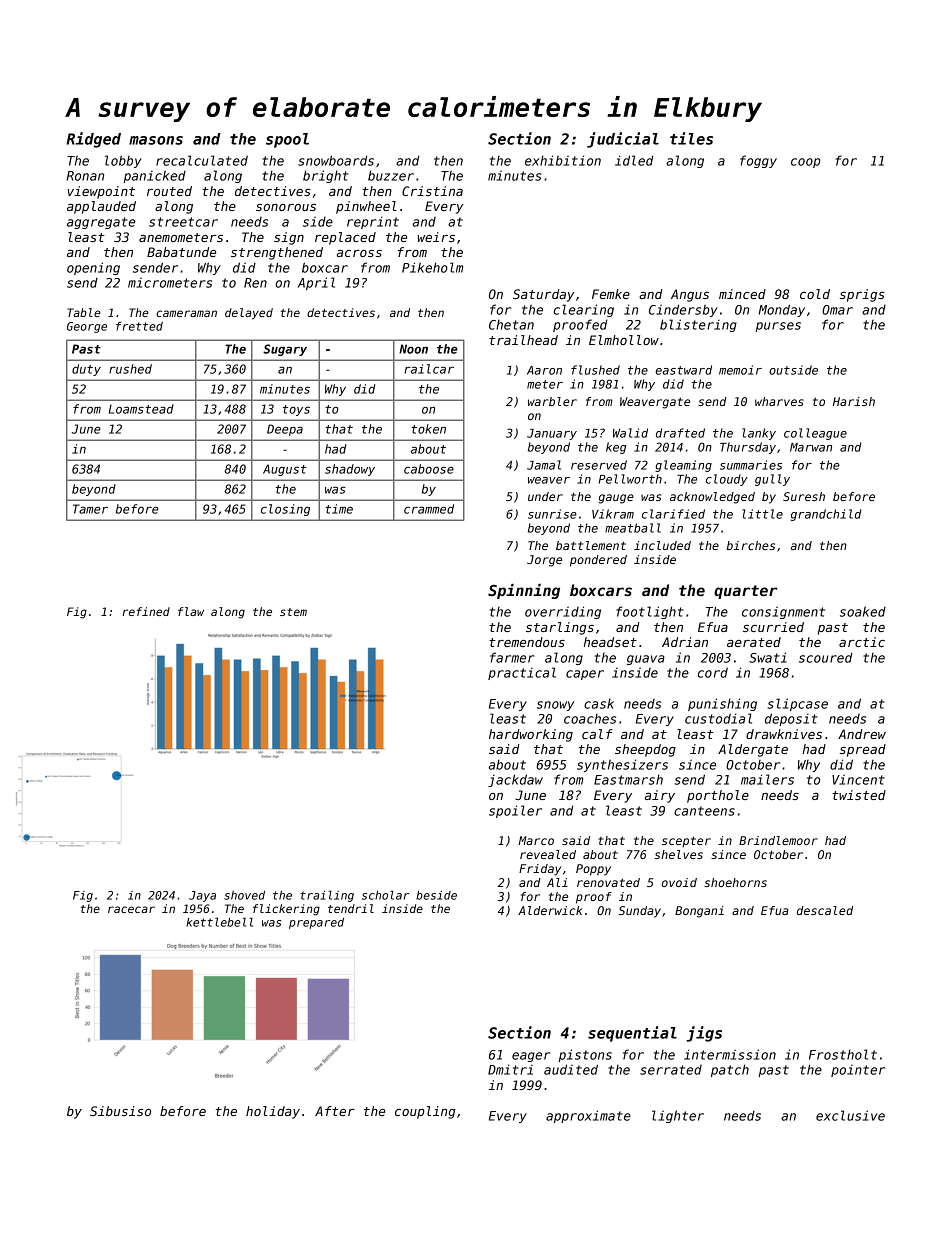  What do you see at coordinates (156, 140) in the screenshot?
I see `masons` at bounding box center [156, 140].
